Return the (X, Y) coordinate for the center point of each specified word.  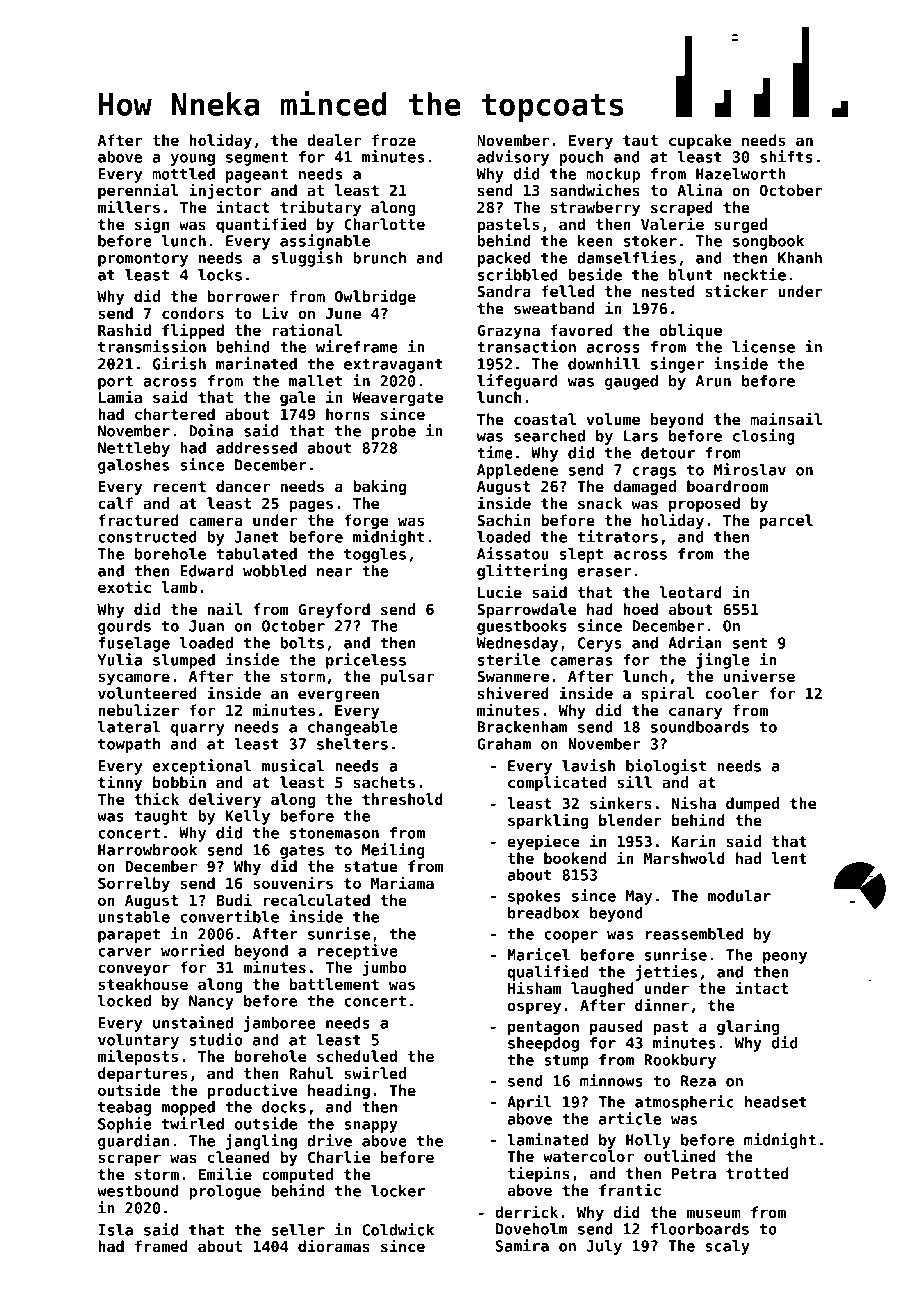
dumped (752, 804)
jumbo (384, 968)
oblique (690, 331)
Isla (115, 1230)
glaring (748, 1027)
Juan (206, 626)
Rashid (124, 329)
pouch (581, 158)
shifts (786, 156)
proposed (704, 504)
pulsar (407, 677)
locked (124, 1001)
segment (257, 159)
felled (568, 291)
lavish (588, 765)
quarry (197, 730)
